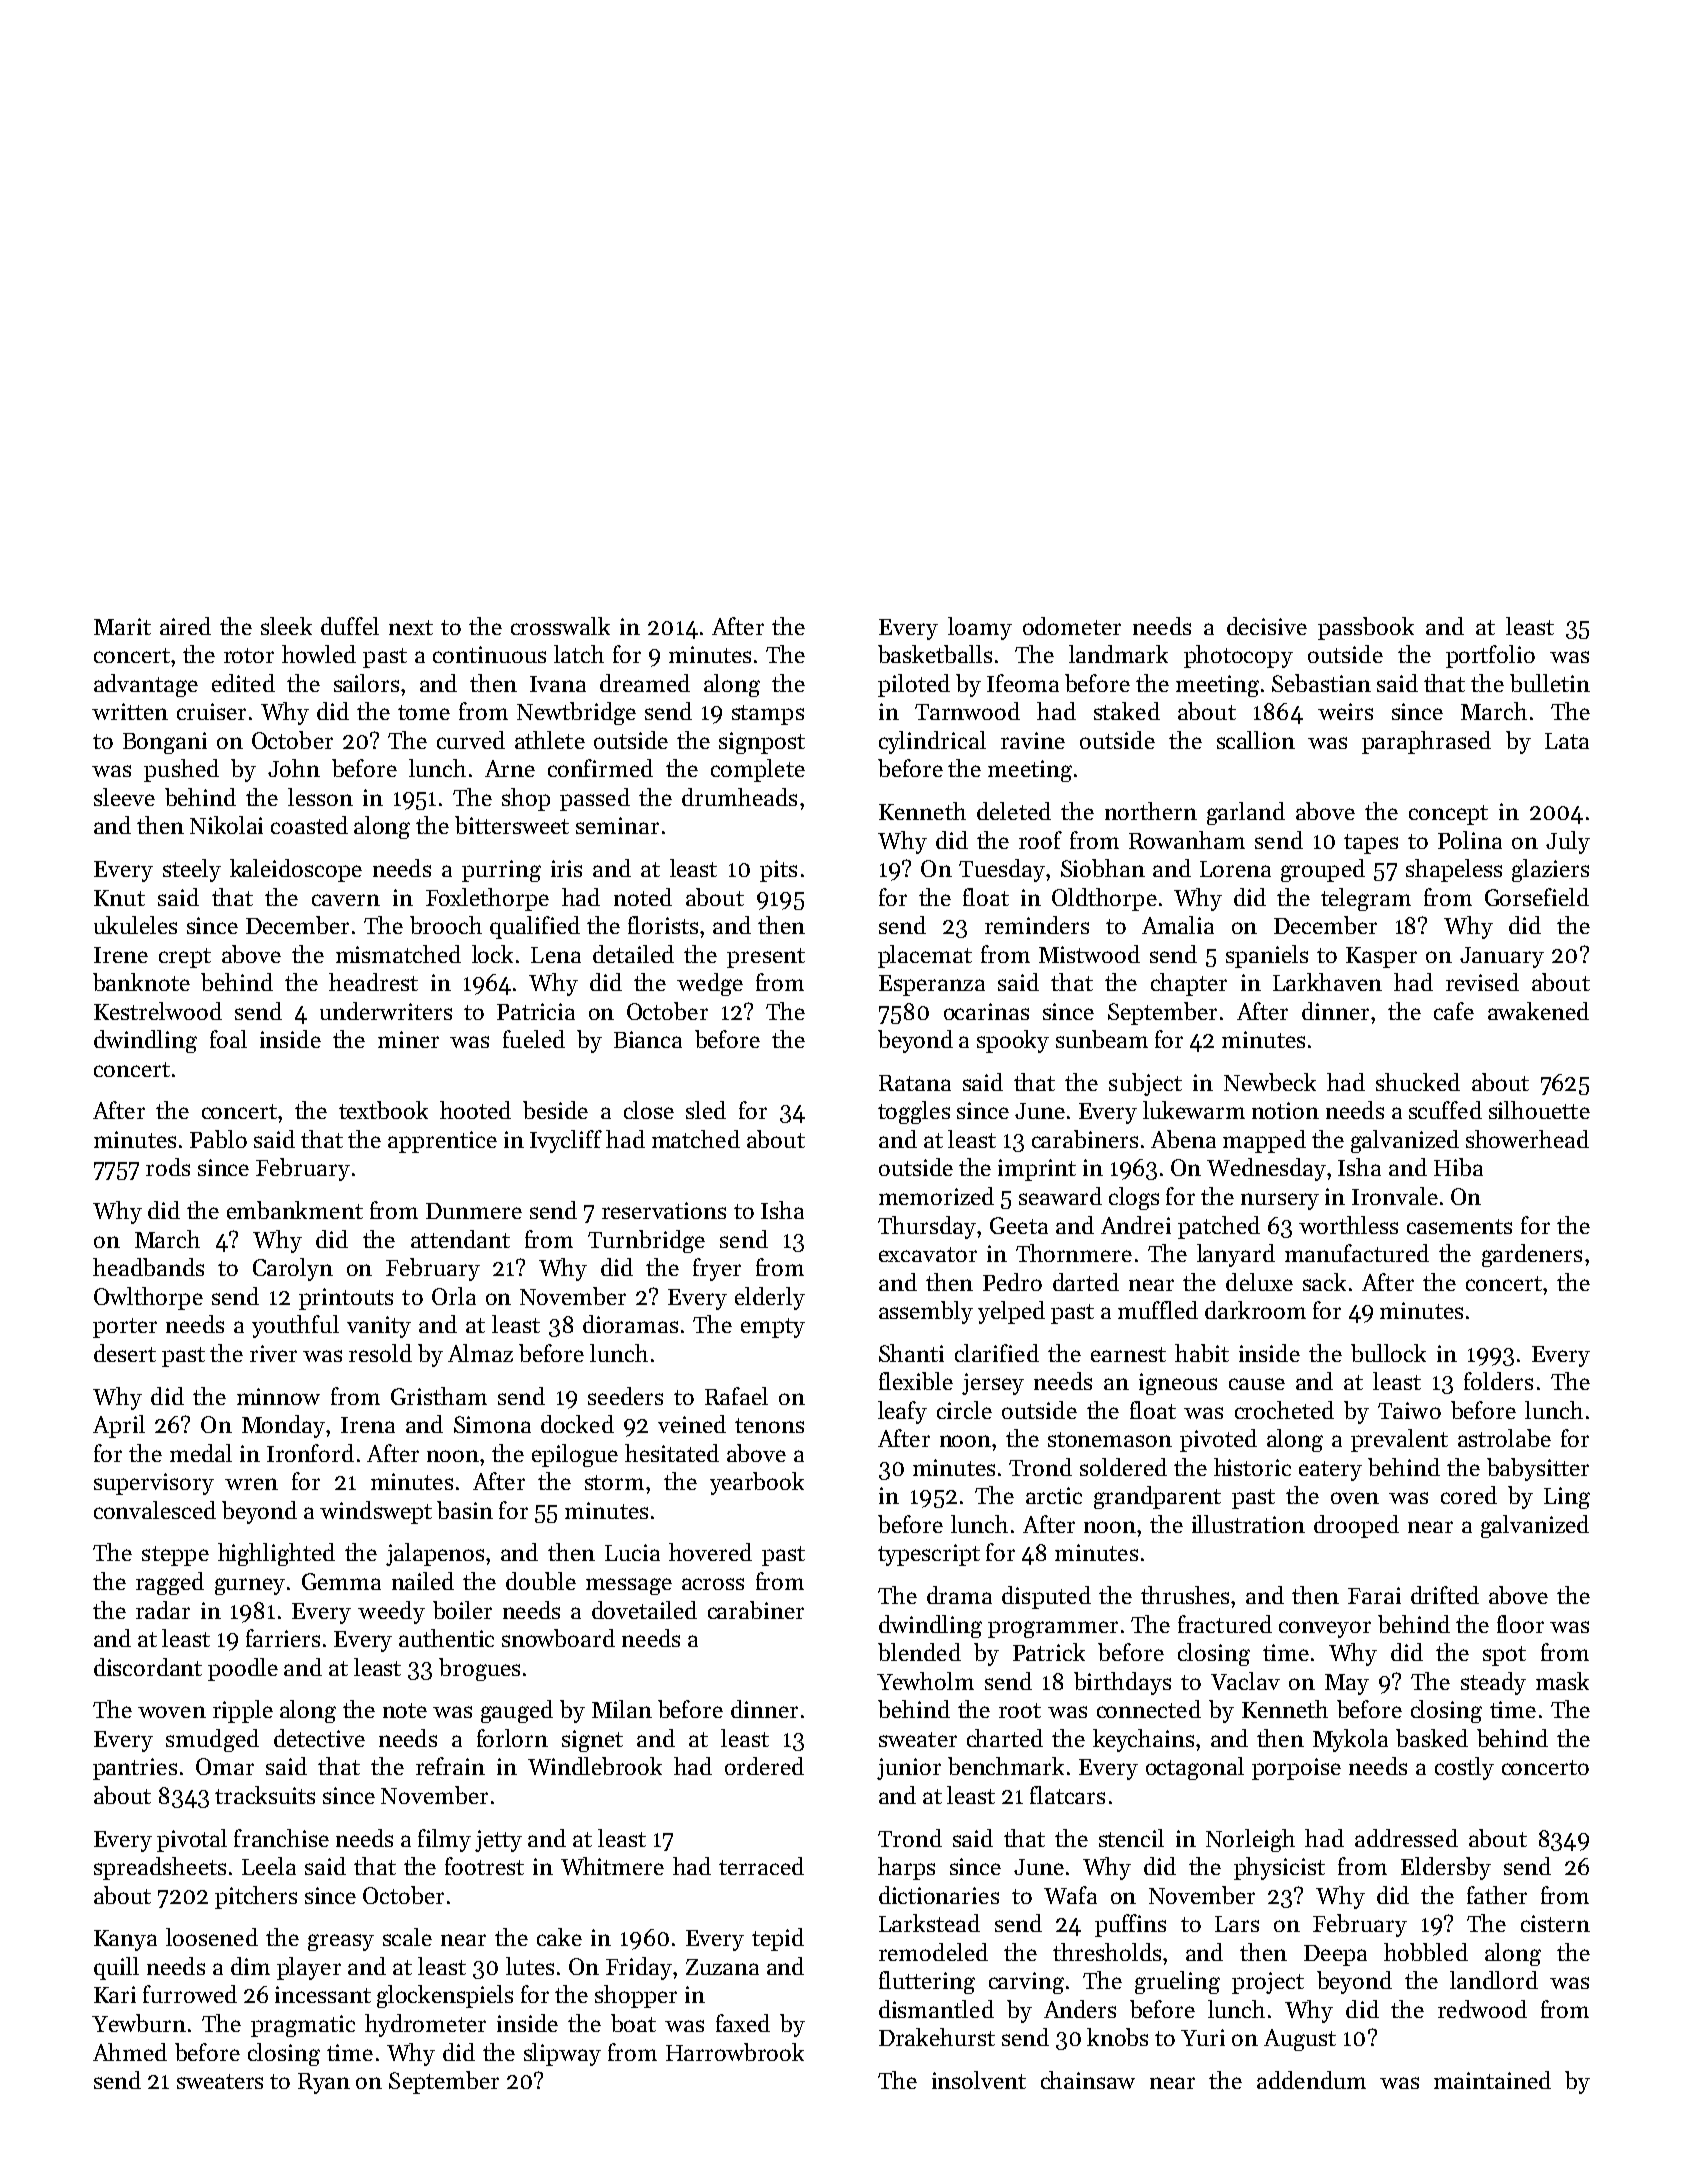  Describe the element at coordinates (1002, 870) in the document. I see `Tuesday` at that location.
